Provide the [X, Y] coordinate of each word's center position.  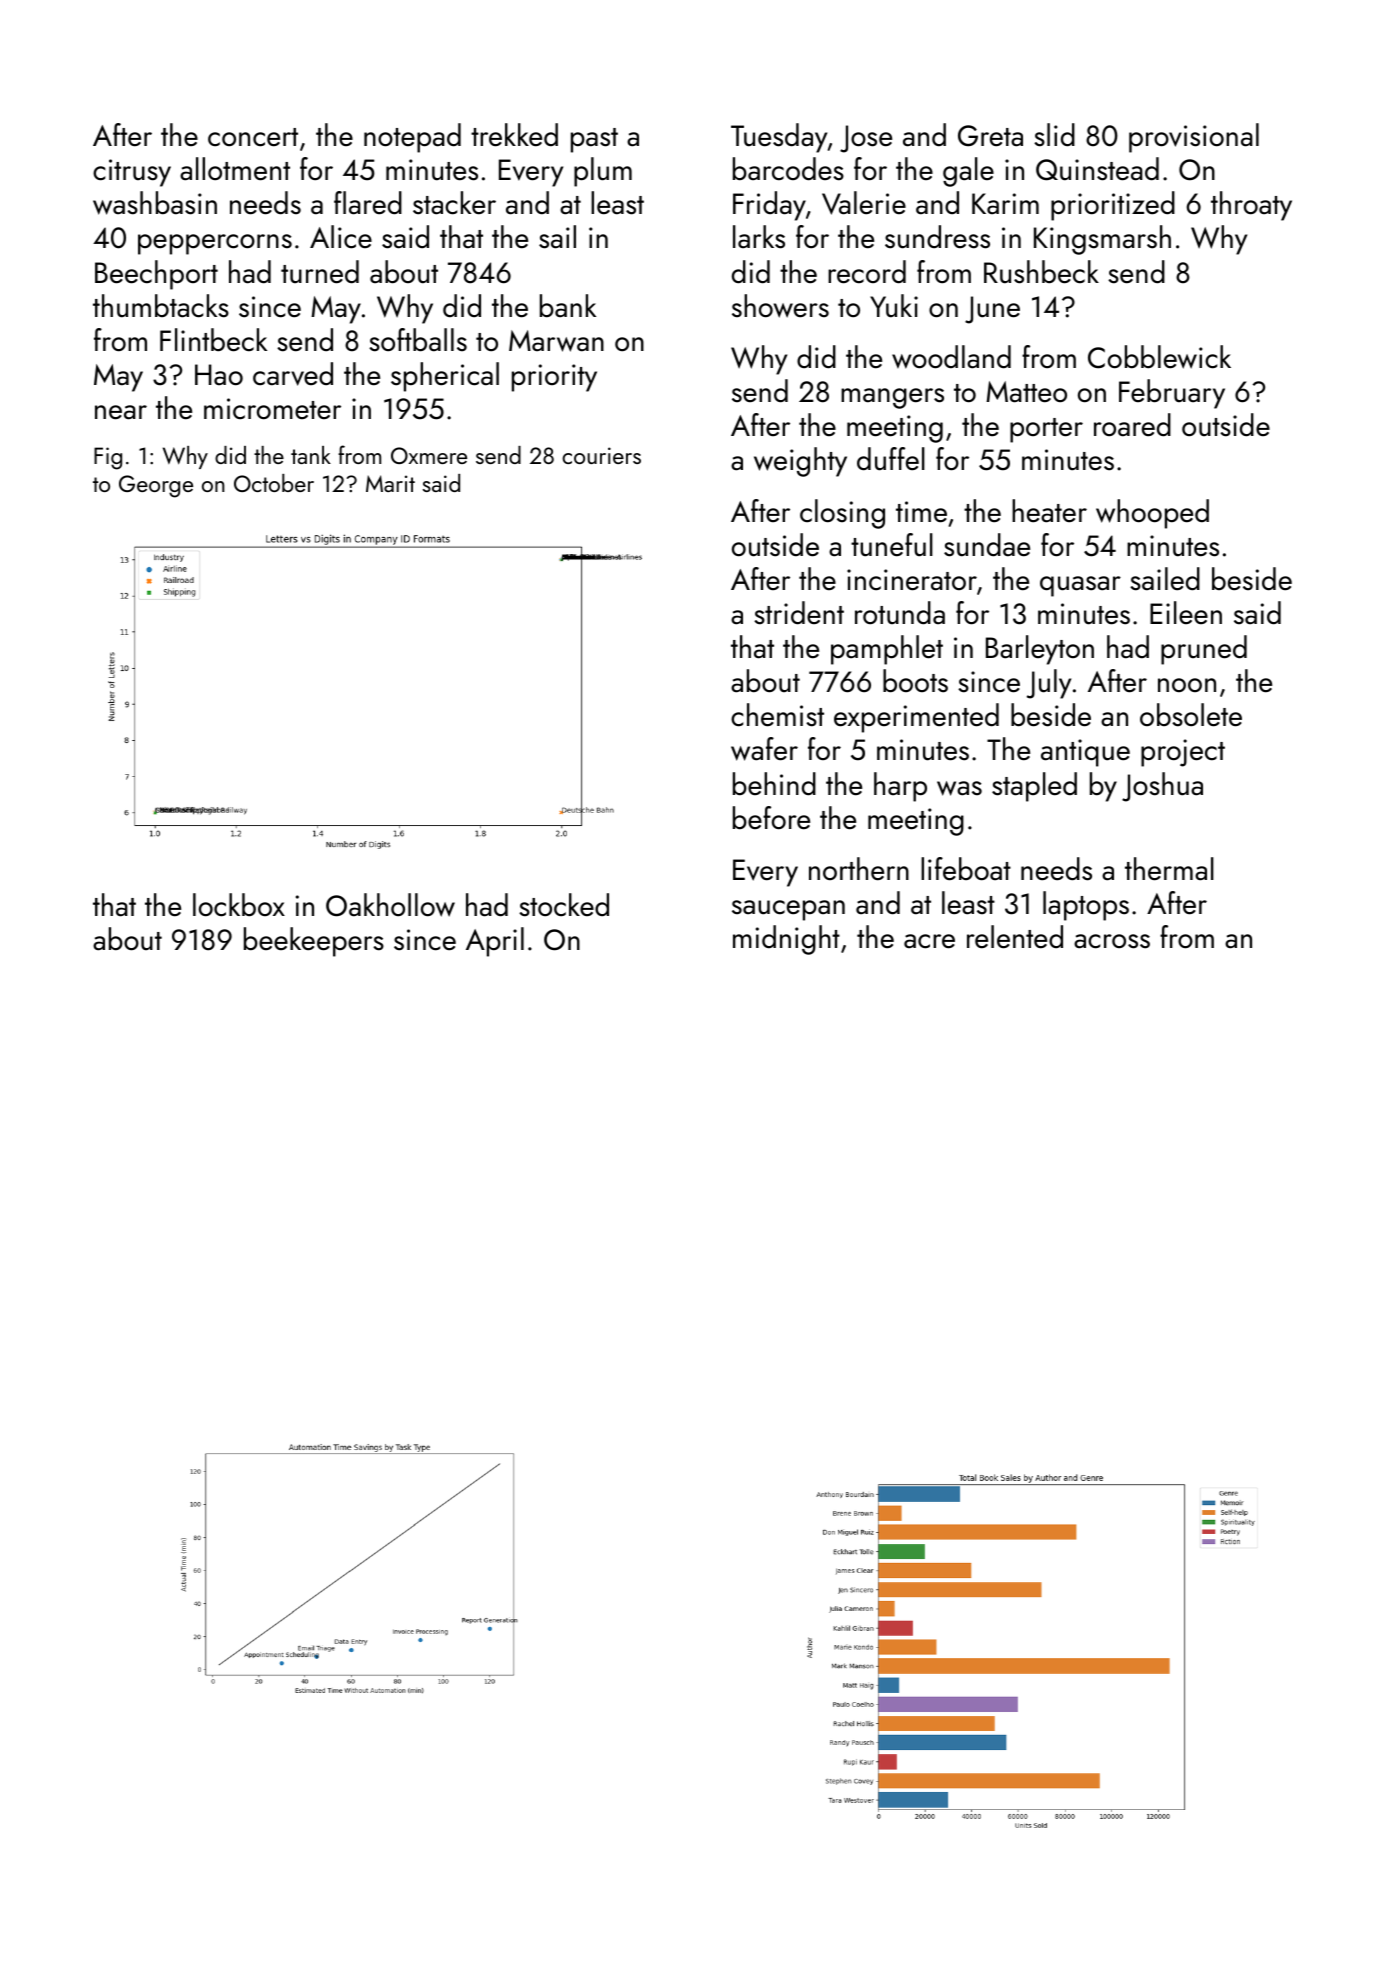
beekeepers [314, 942]
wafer [764, 749]
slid [1054, 135]
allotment [235, 169]
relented [1015, 937]
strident [799, 613]
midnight [786, 940]
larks [759, 237]
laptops [1086, 906]
